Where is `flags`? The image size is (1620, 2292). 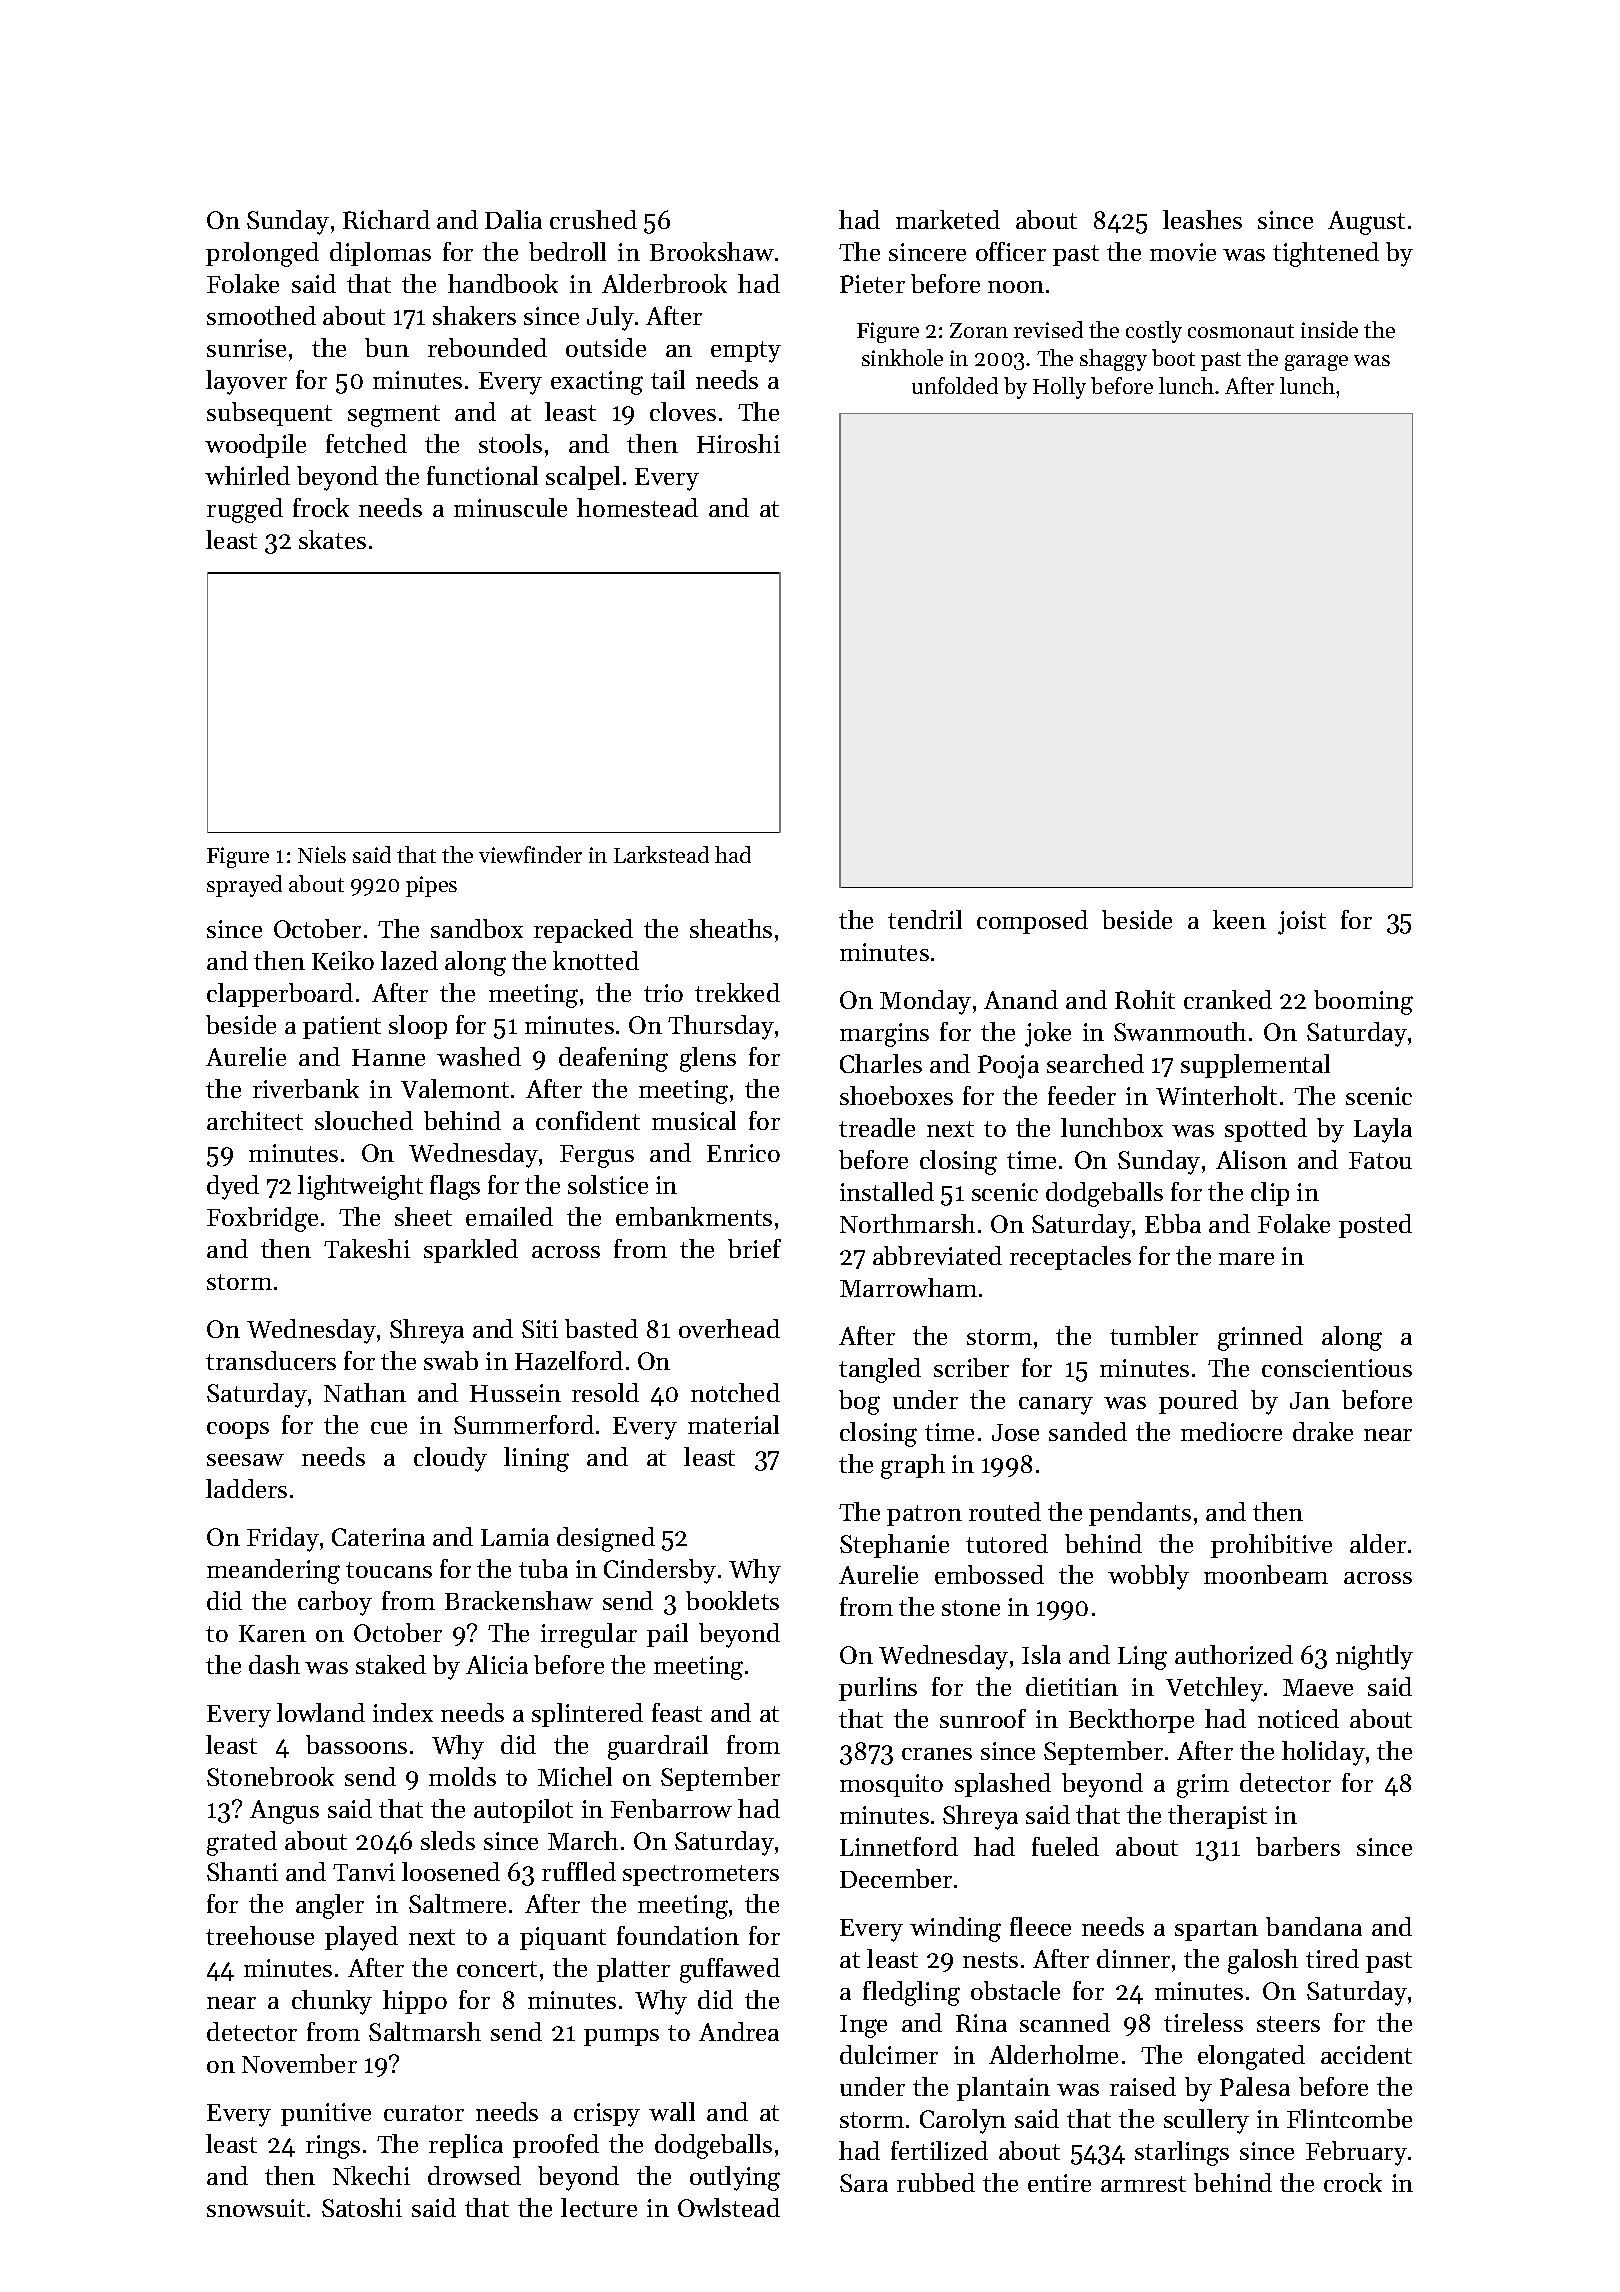 flags is located at coordinates (455, 1187).
